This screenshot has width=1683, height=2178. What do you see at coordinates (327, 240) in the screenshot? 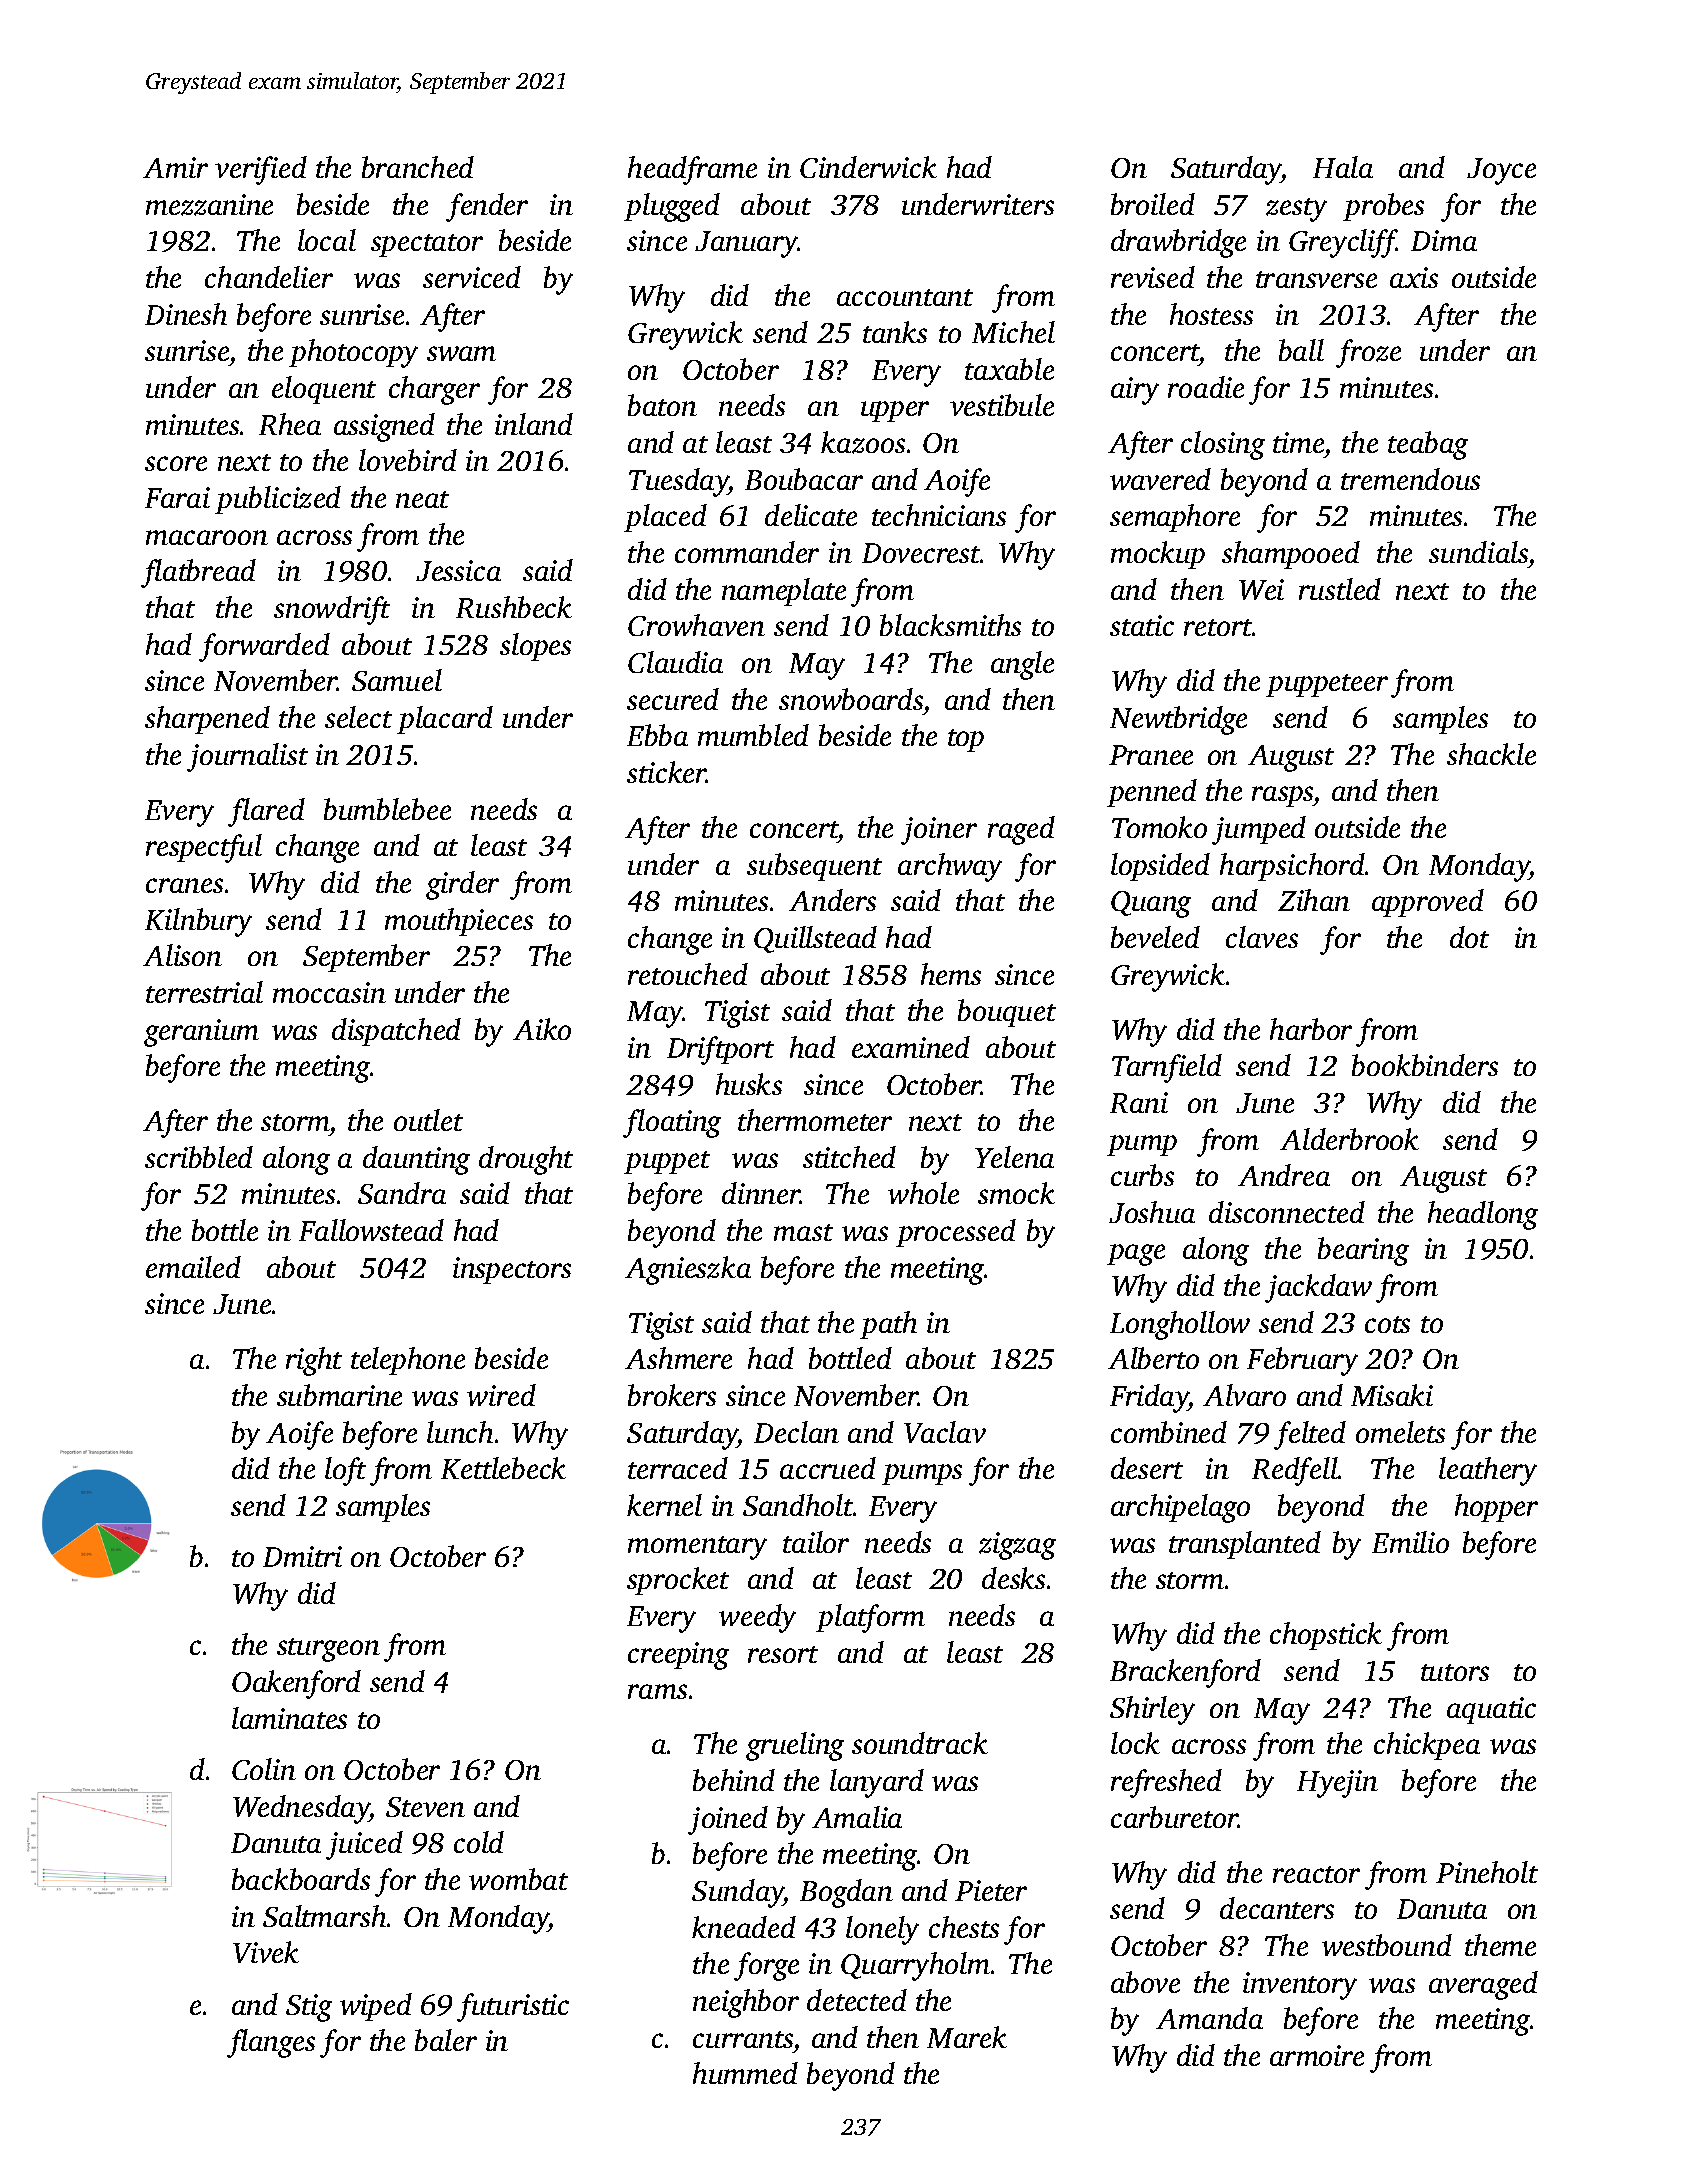
I see `local` at bounding box center [327, 240].
